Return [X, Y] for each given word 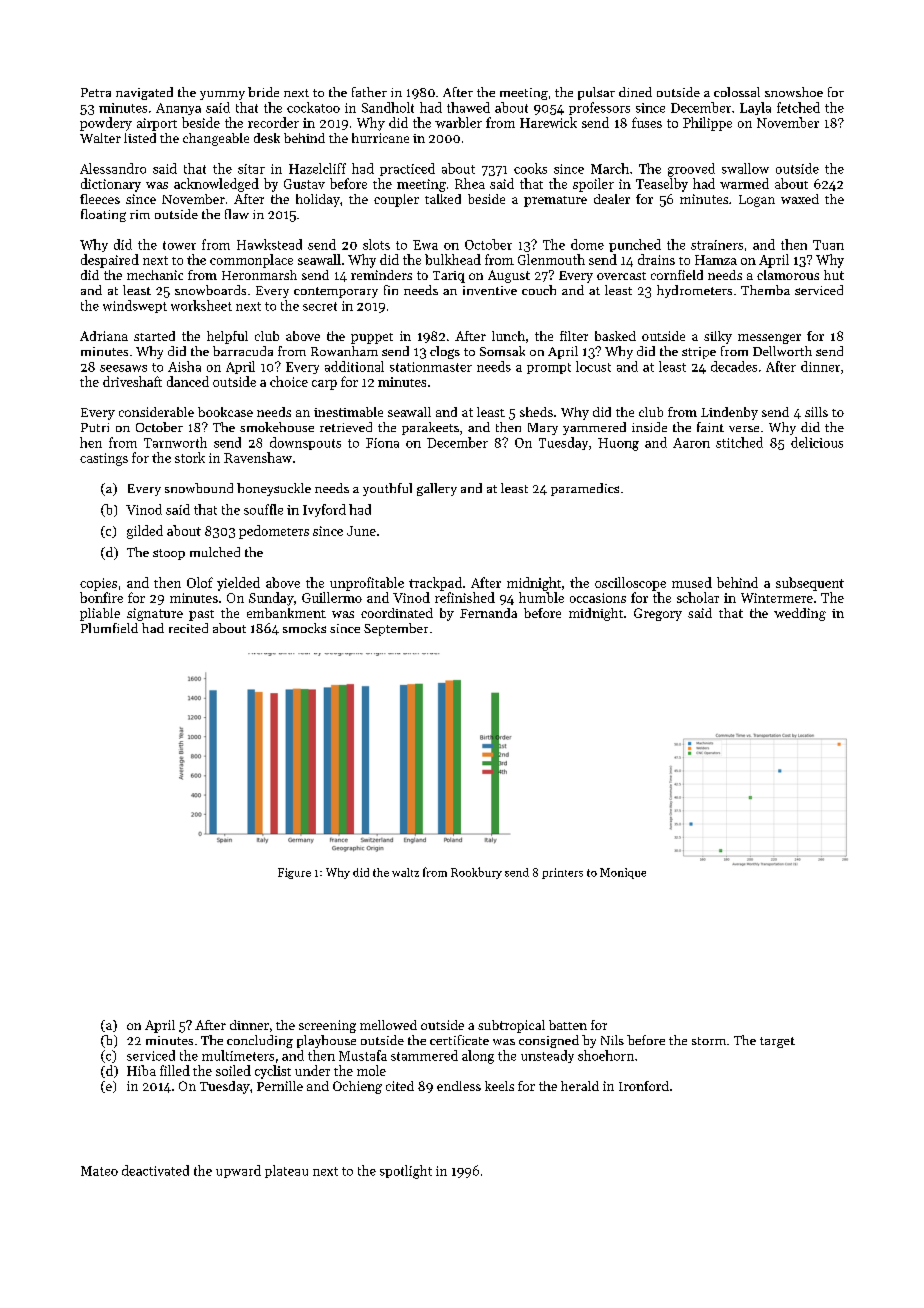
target [777, 1042]
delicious [817, 442]
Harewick [548, 122]
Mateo [99, 1171]
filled [175, 1070]
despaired [110, 261]
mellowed [388, 1025]
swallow [745, 168]
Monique [623, 873]
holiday [318, 200]
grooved [691, 170]
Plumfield [109, 628]
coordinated [397, 613]
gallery [437, 489]
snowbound [199, 488]
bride [263, 92]
